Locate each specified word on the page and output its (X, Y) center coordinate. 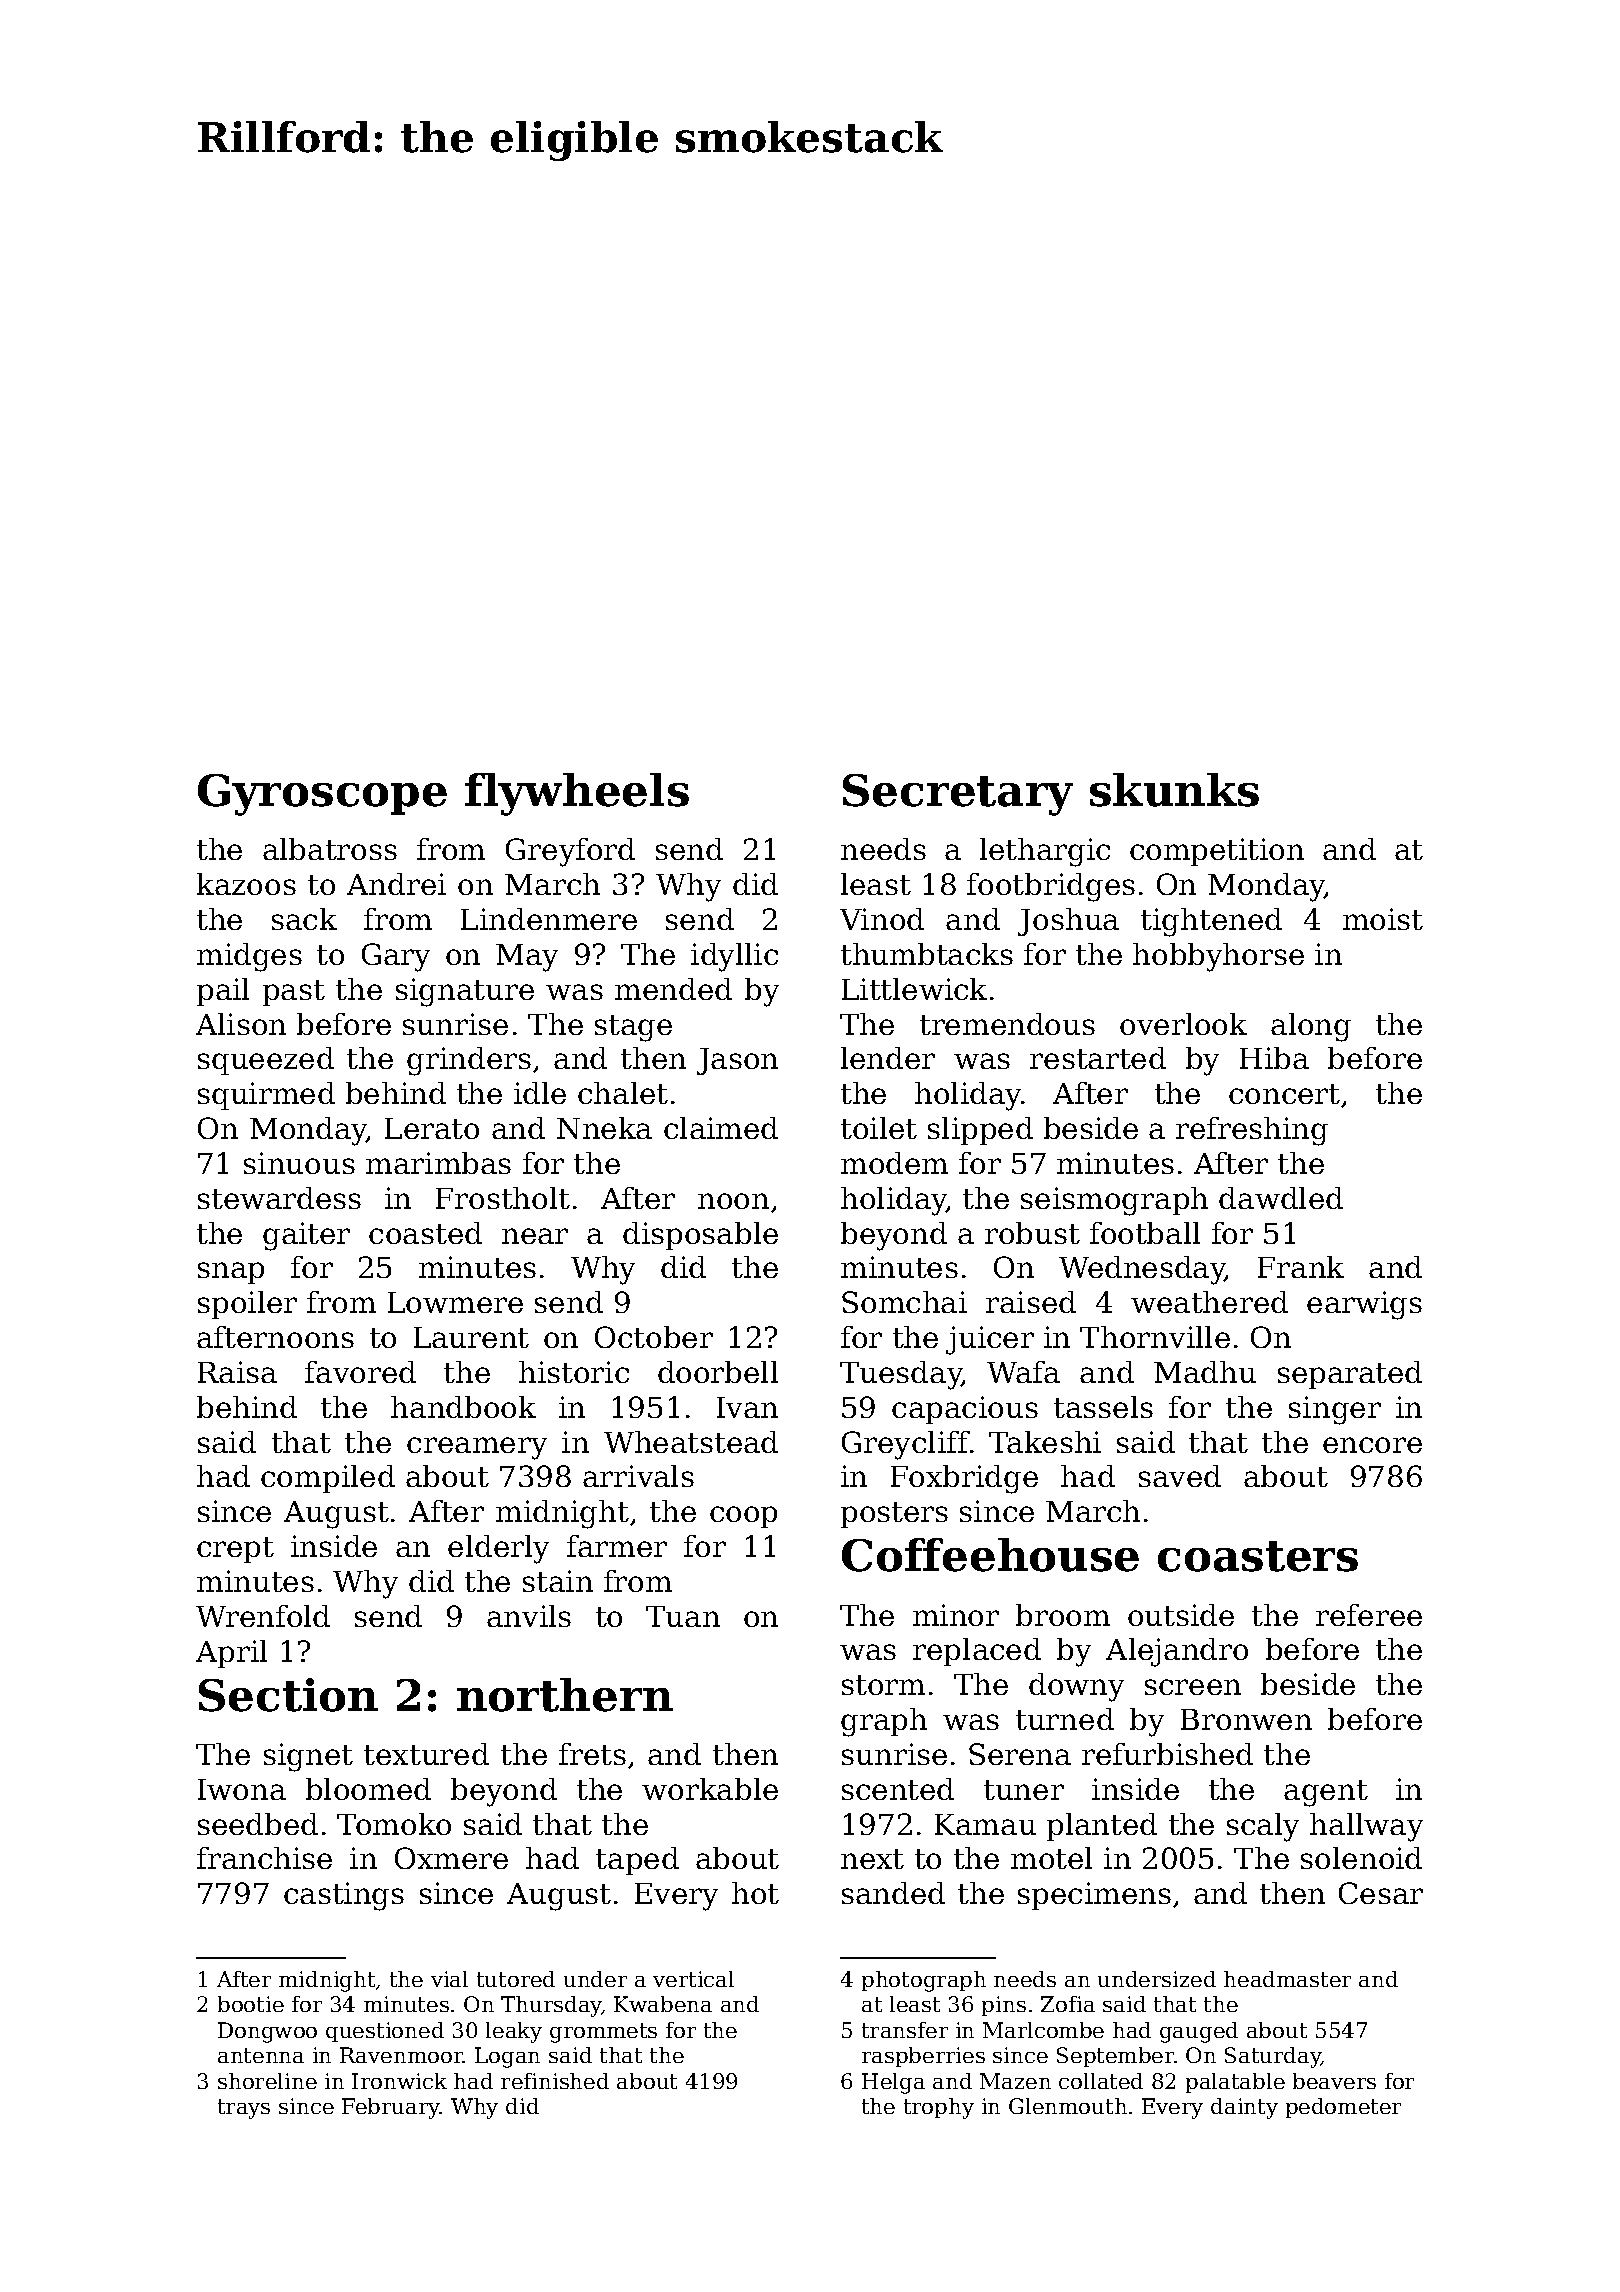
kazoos (246, 884)
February (391, 2108)
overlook (1183, 1024)
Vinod (882, 919)
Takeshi (1045, 1442)
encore (1372, 1445)
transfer (905, 2030)
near (535, 1236)
